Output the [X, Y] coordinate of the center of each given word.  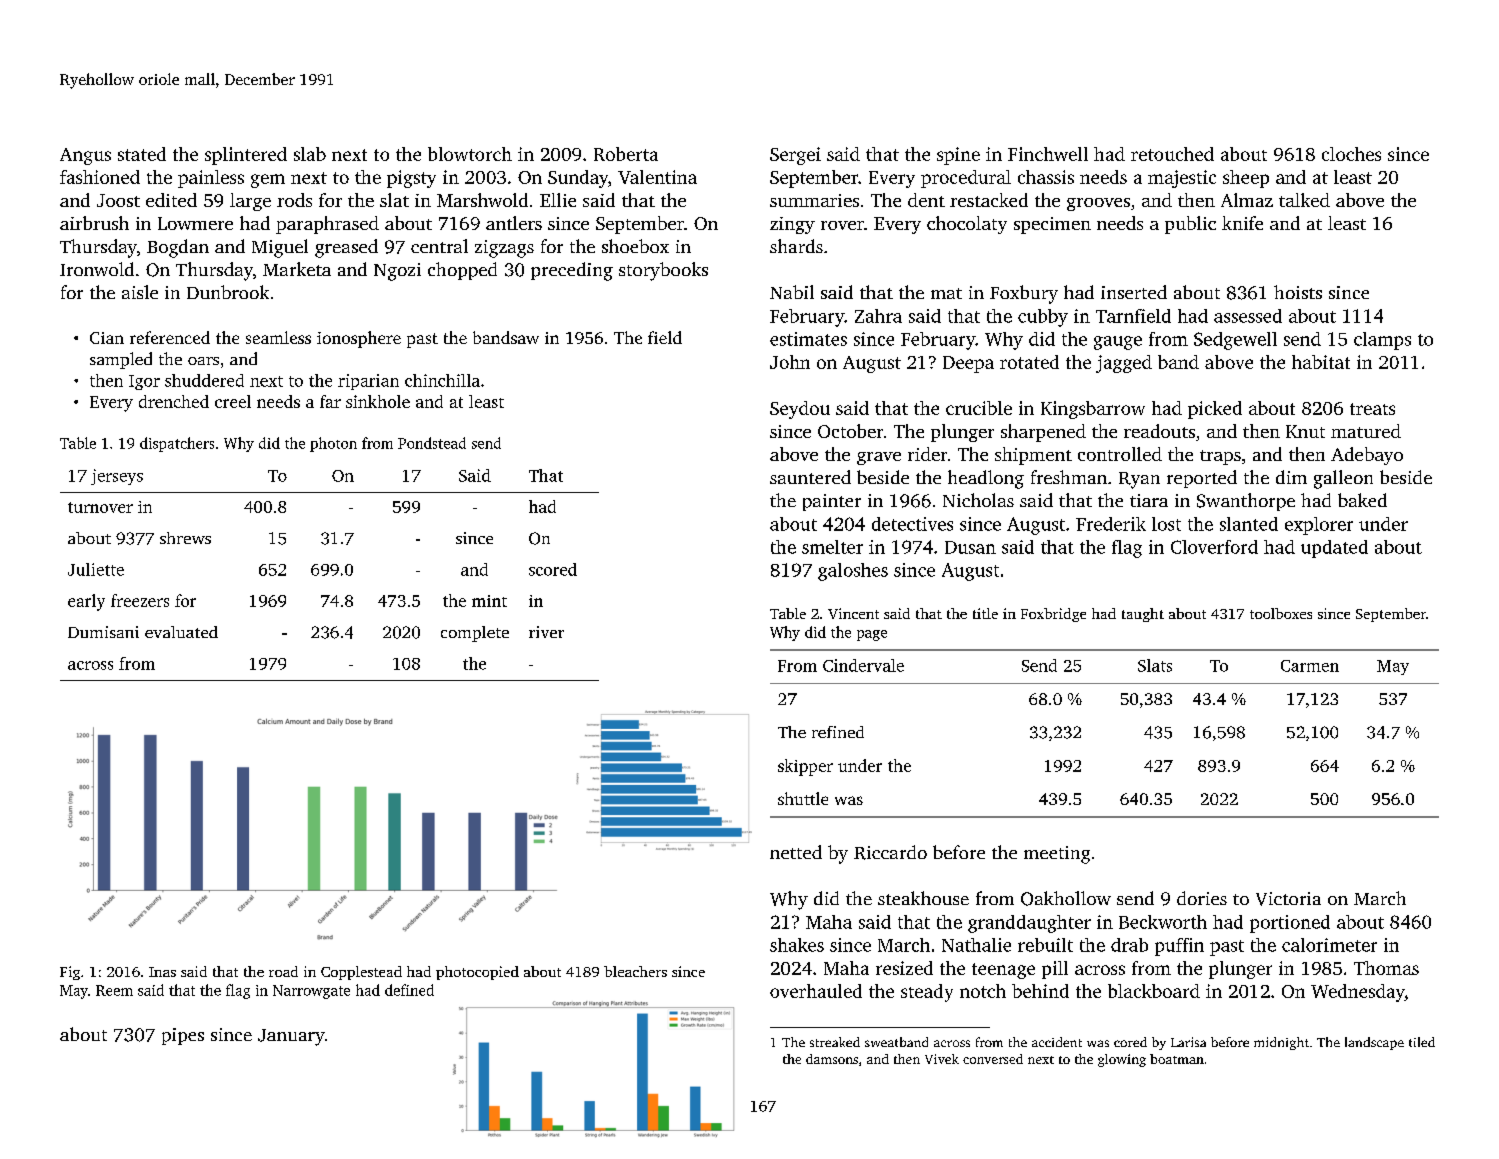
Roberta [626, 154]
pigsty [411, 179]
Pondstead [432, 443]
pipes [183, 1036]
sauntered [810, 477]
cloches [1351, 154]
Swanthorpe [1246, 502]
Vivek [942, 1059]
